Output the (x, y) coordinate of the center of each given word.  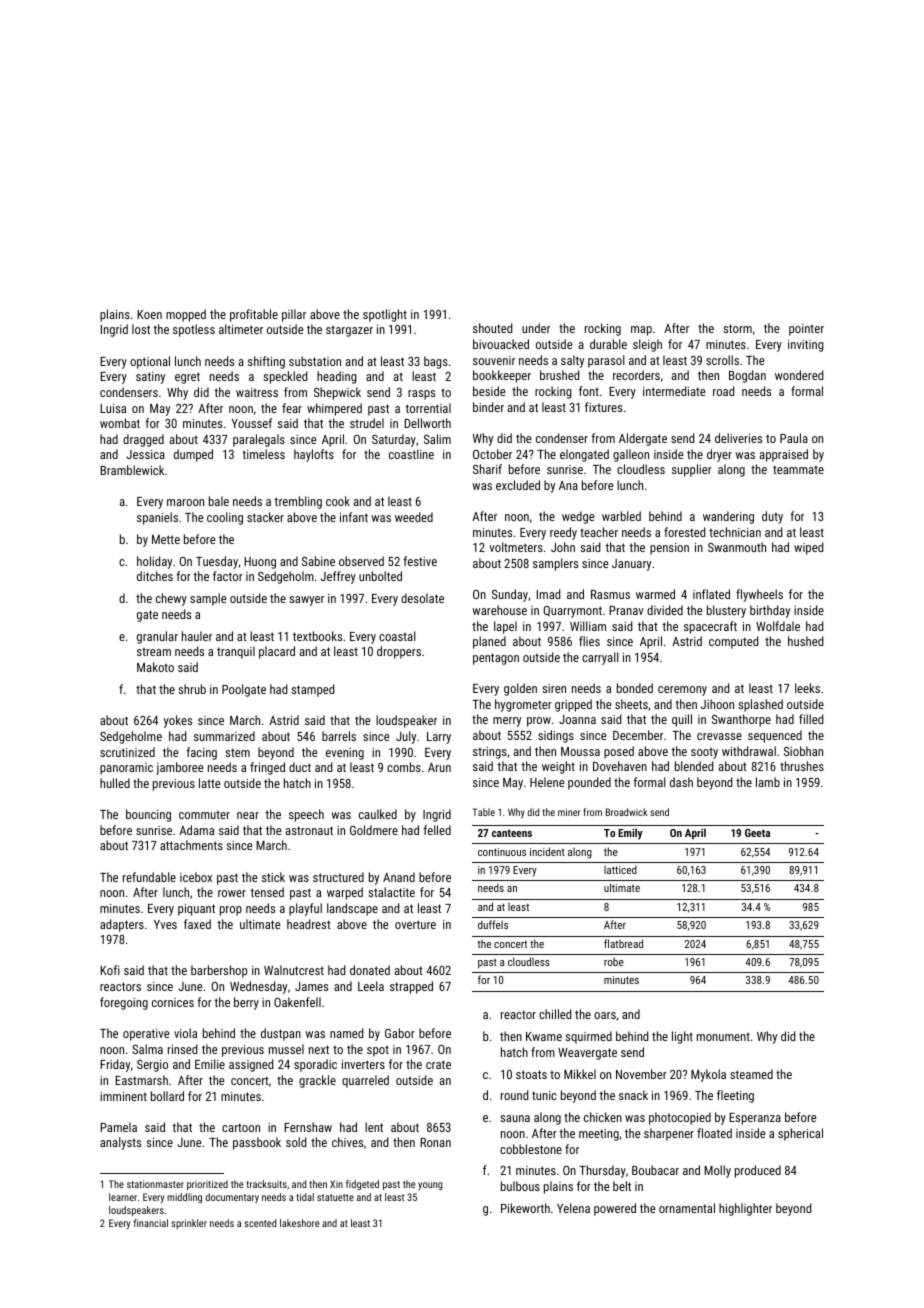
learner (123, 1197)
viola (185, 1033)
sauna (515, 1118)
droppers (399, 652)
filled (811, 719)
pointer (806, 330)
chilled (555, 1014)
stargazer (349, 331)
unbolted (380, 576)
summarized (224, 736)
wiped (808, 548)
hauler (197, 636)
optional (150, 362)
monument (723, 1037)
